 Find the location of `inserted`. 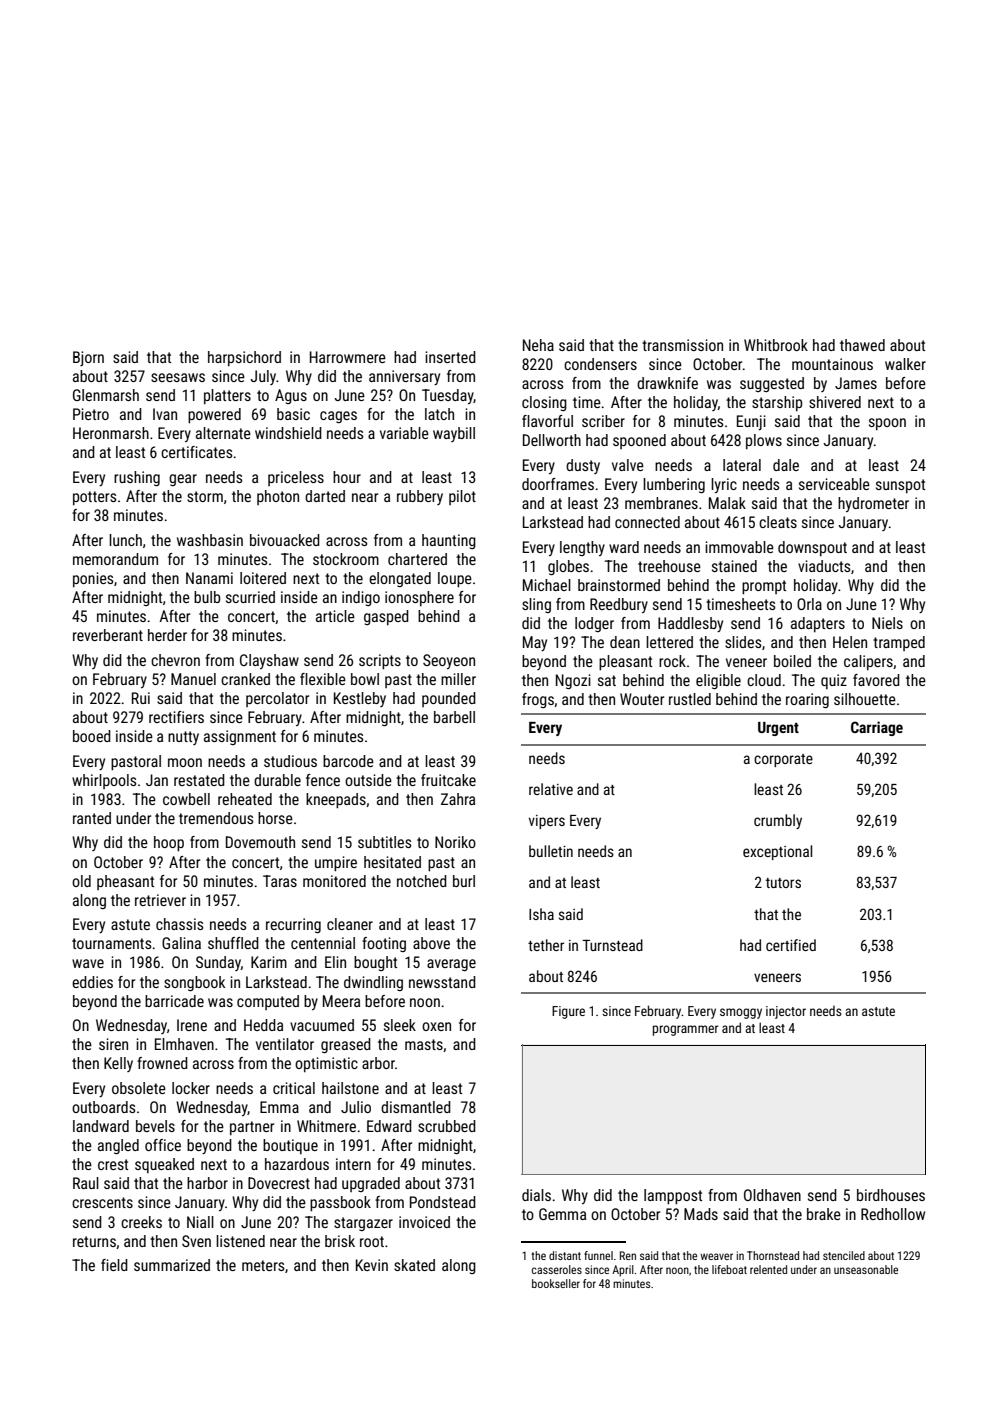

inserted is located at coordinates (450, 357).
